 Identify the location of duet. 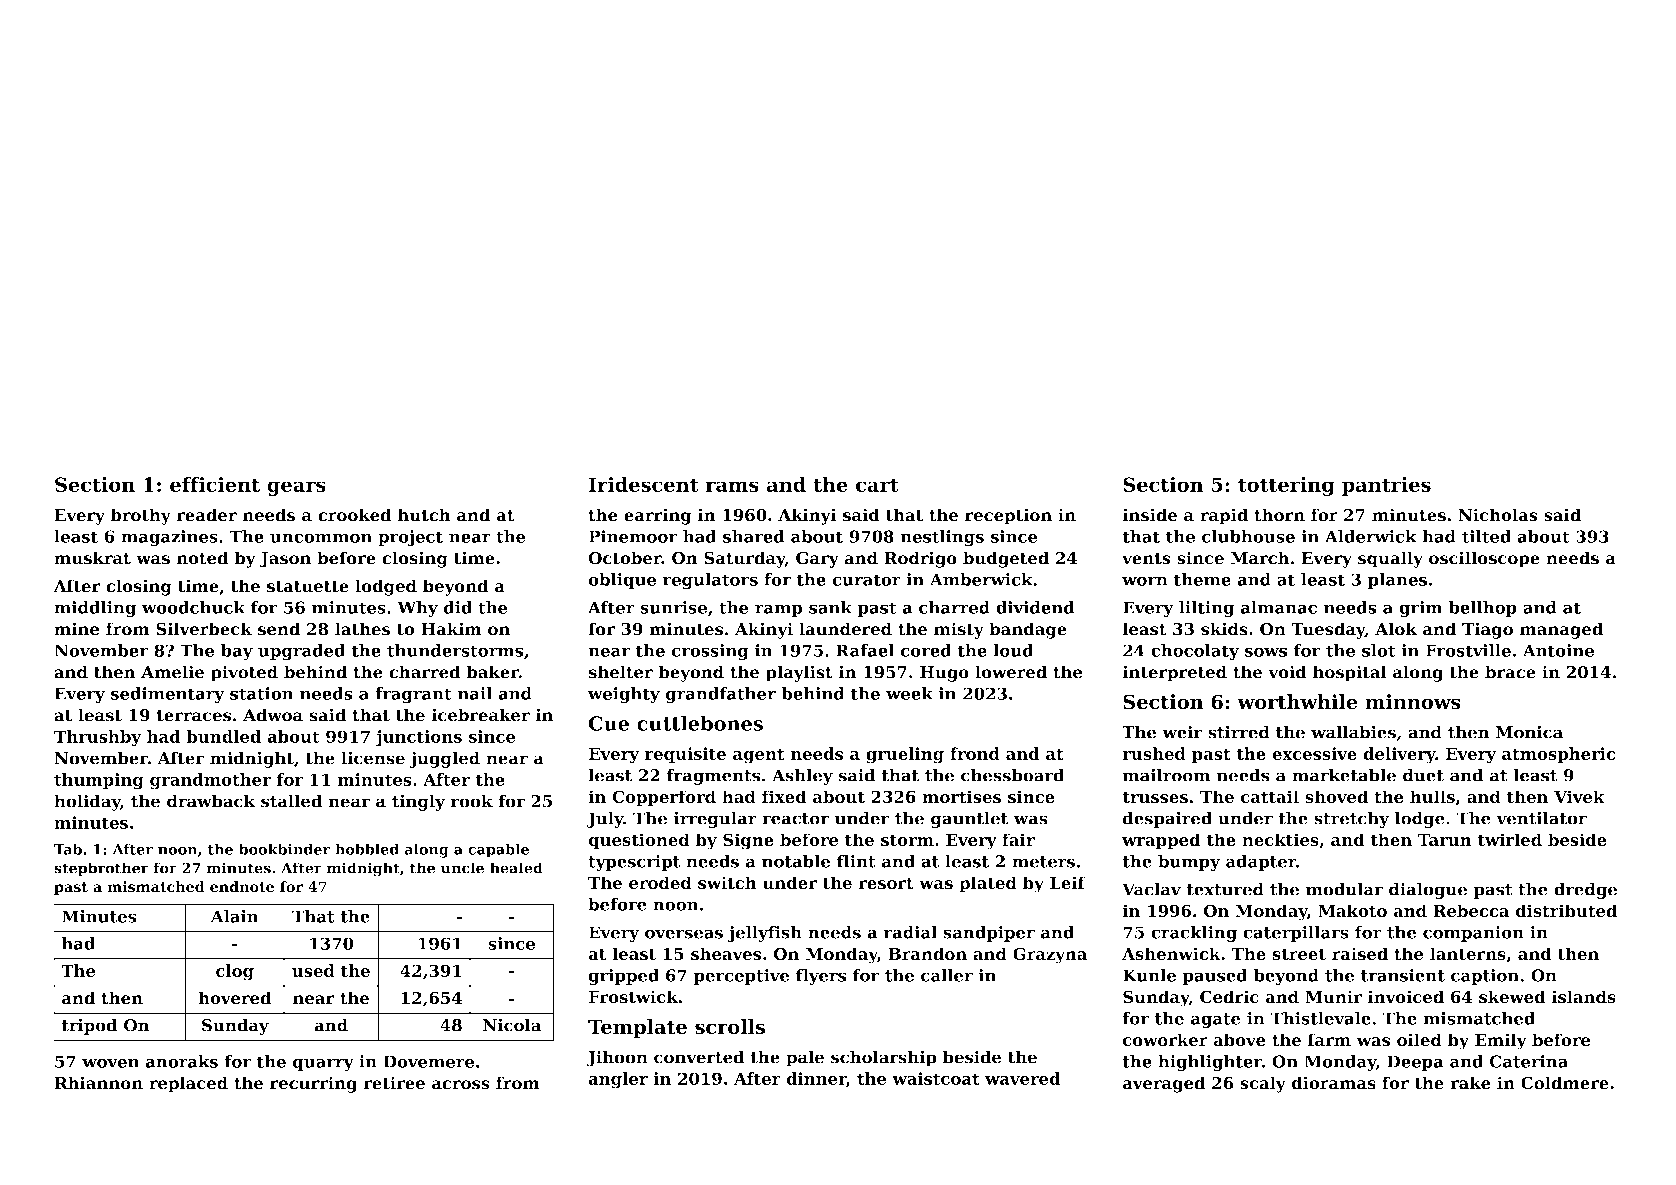
(1423, 775).
